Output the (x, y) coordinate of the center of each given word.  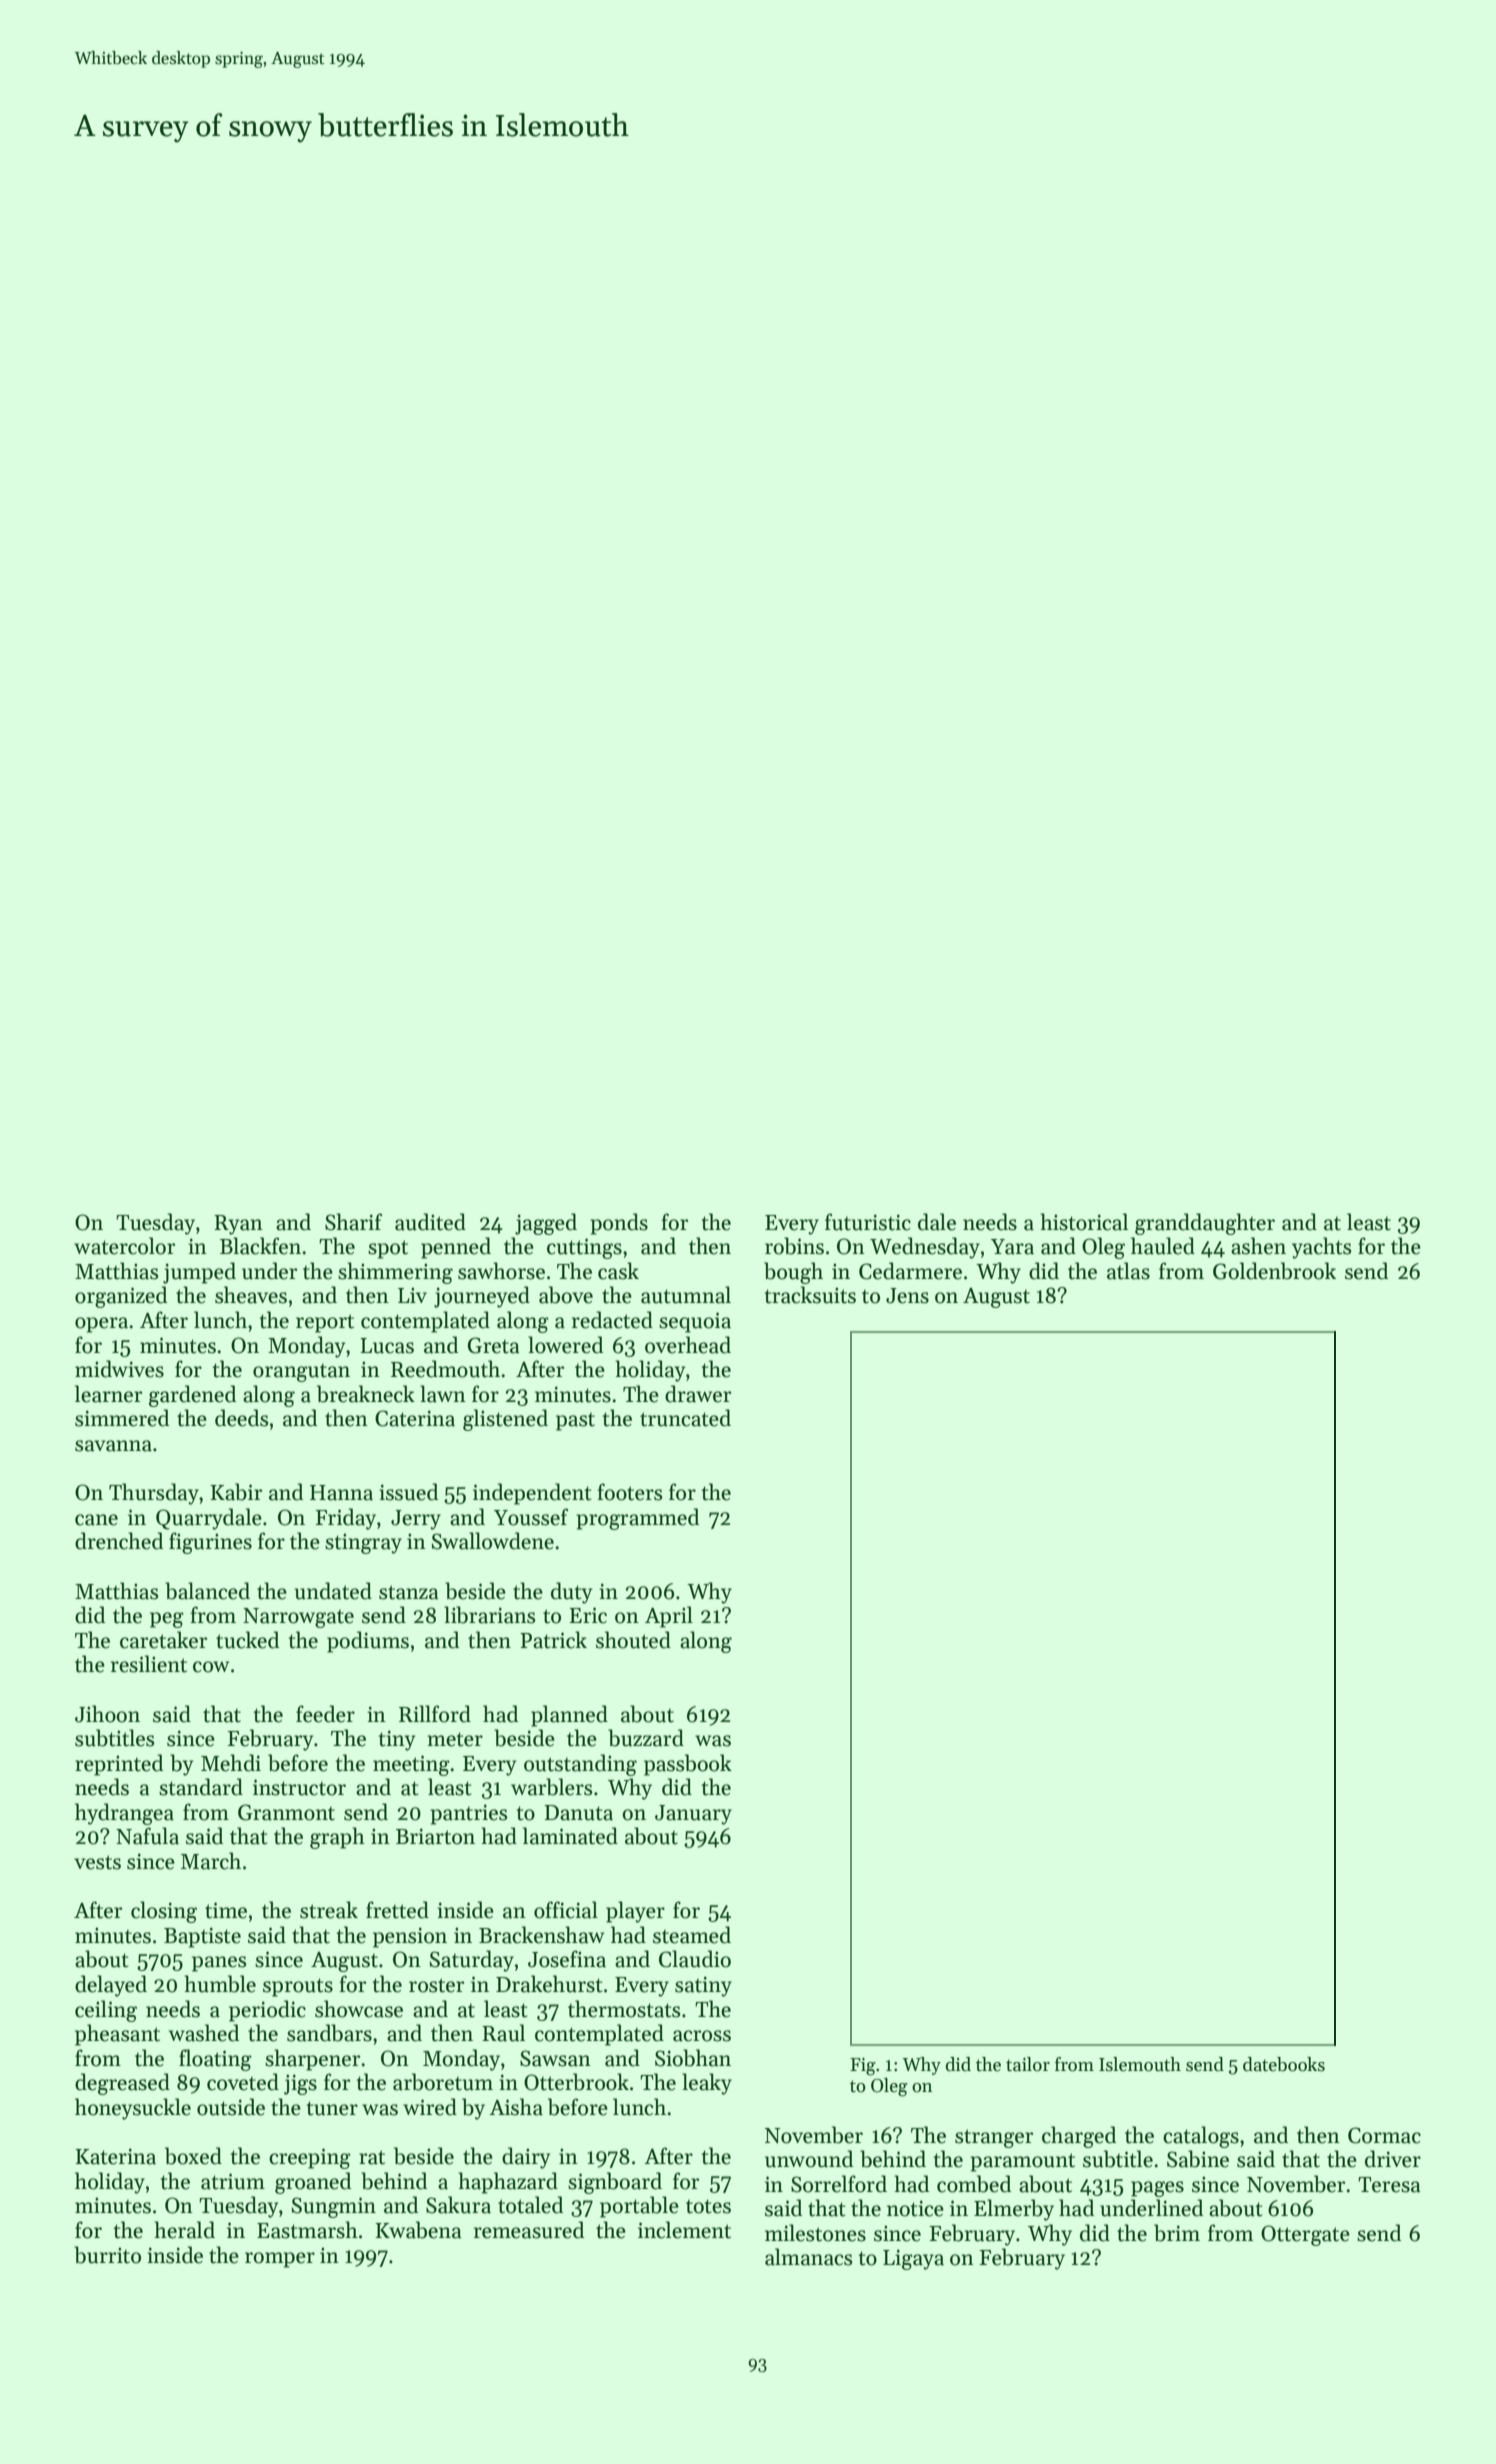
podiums (368, 1642)
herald (184, 2230)
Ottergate (1305, 2235)
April (669, 1617)
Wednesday (925, 1248)
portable (639, 2207)
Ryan (238, 1225)
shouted (633, 1640)
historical (1084, 1222)
